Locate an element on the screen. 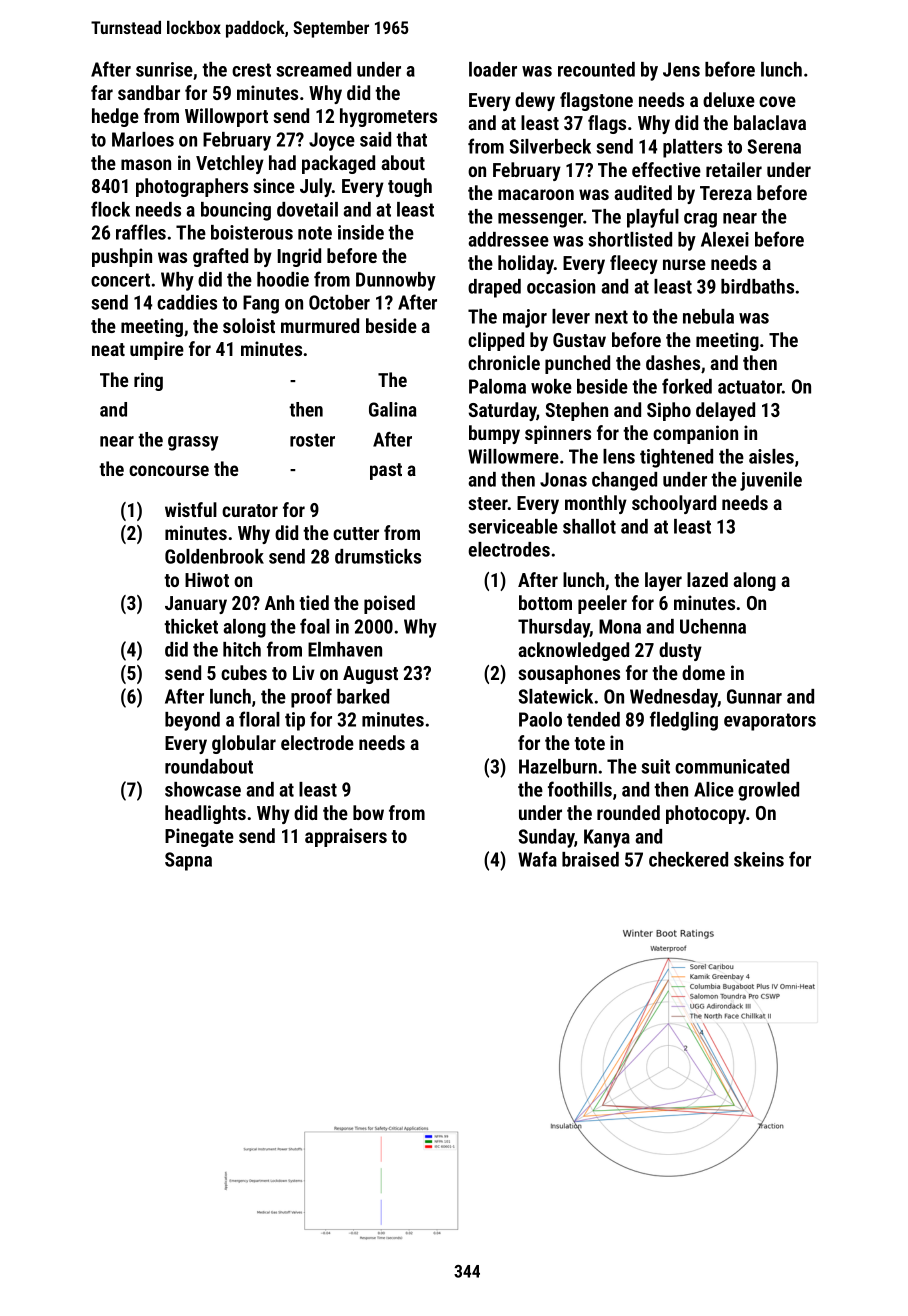 This screenshot has height=1316, width=908. neat is located at coordinates (108, 349).
